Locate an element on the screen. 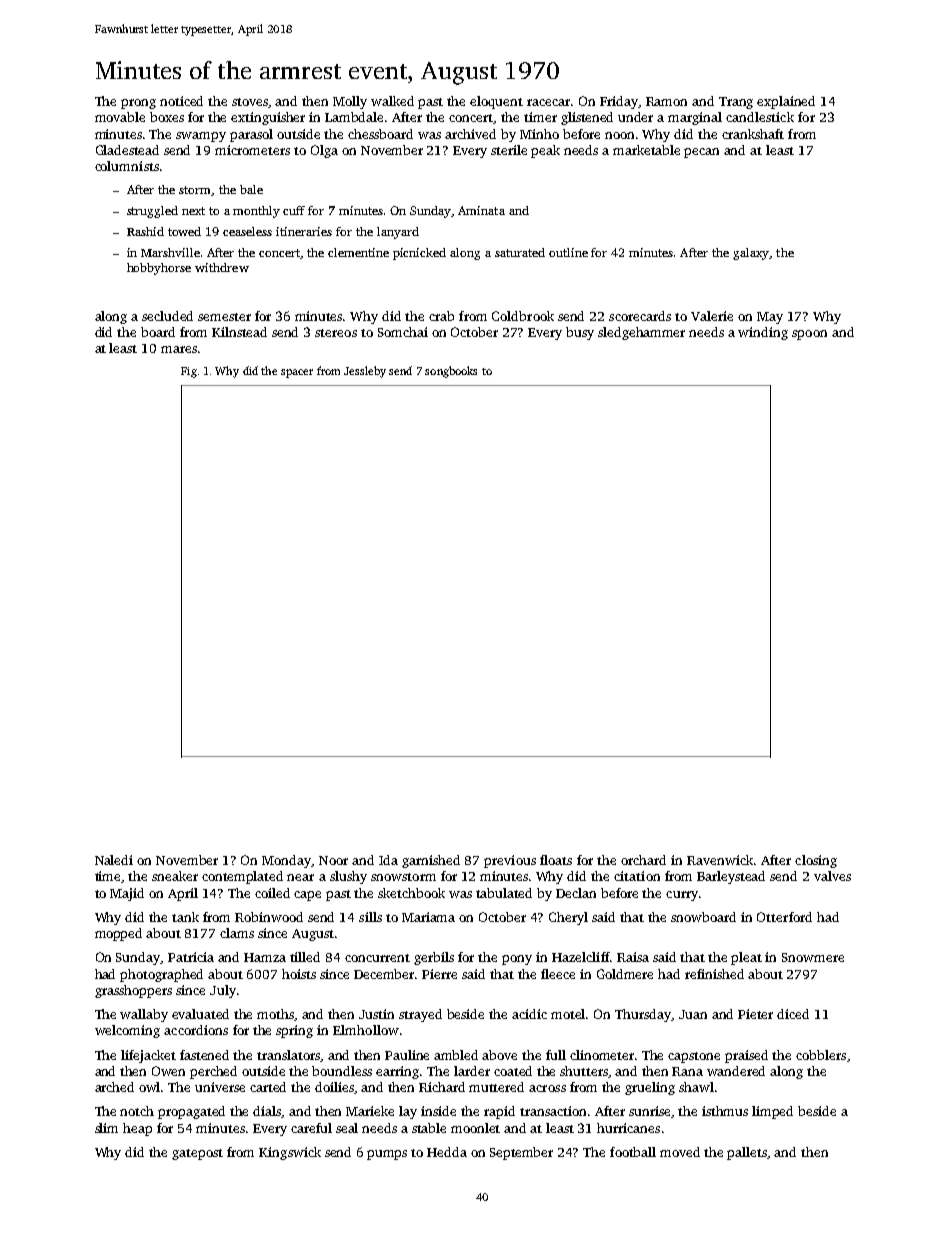 This screenshot has height=1233, width=952. outline is located at coordinates (568, 252).
